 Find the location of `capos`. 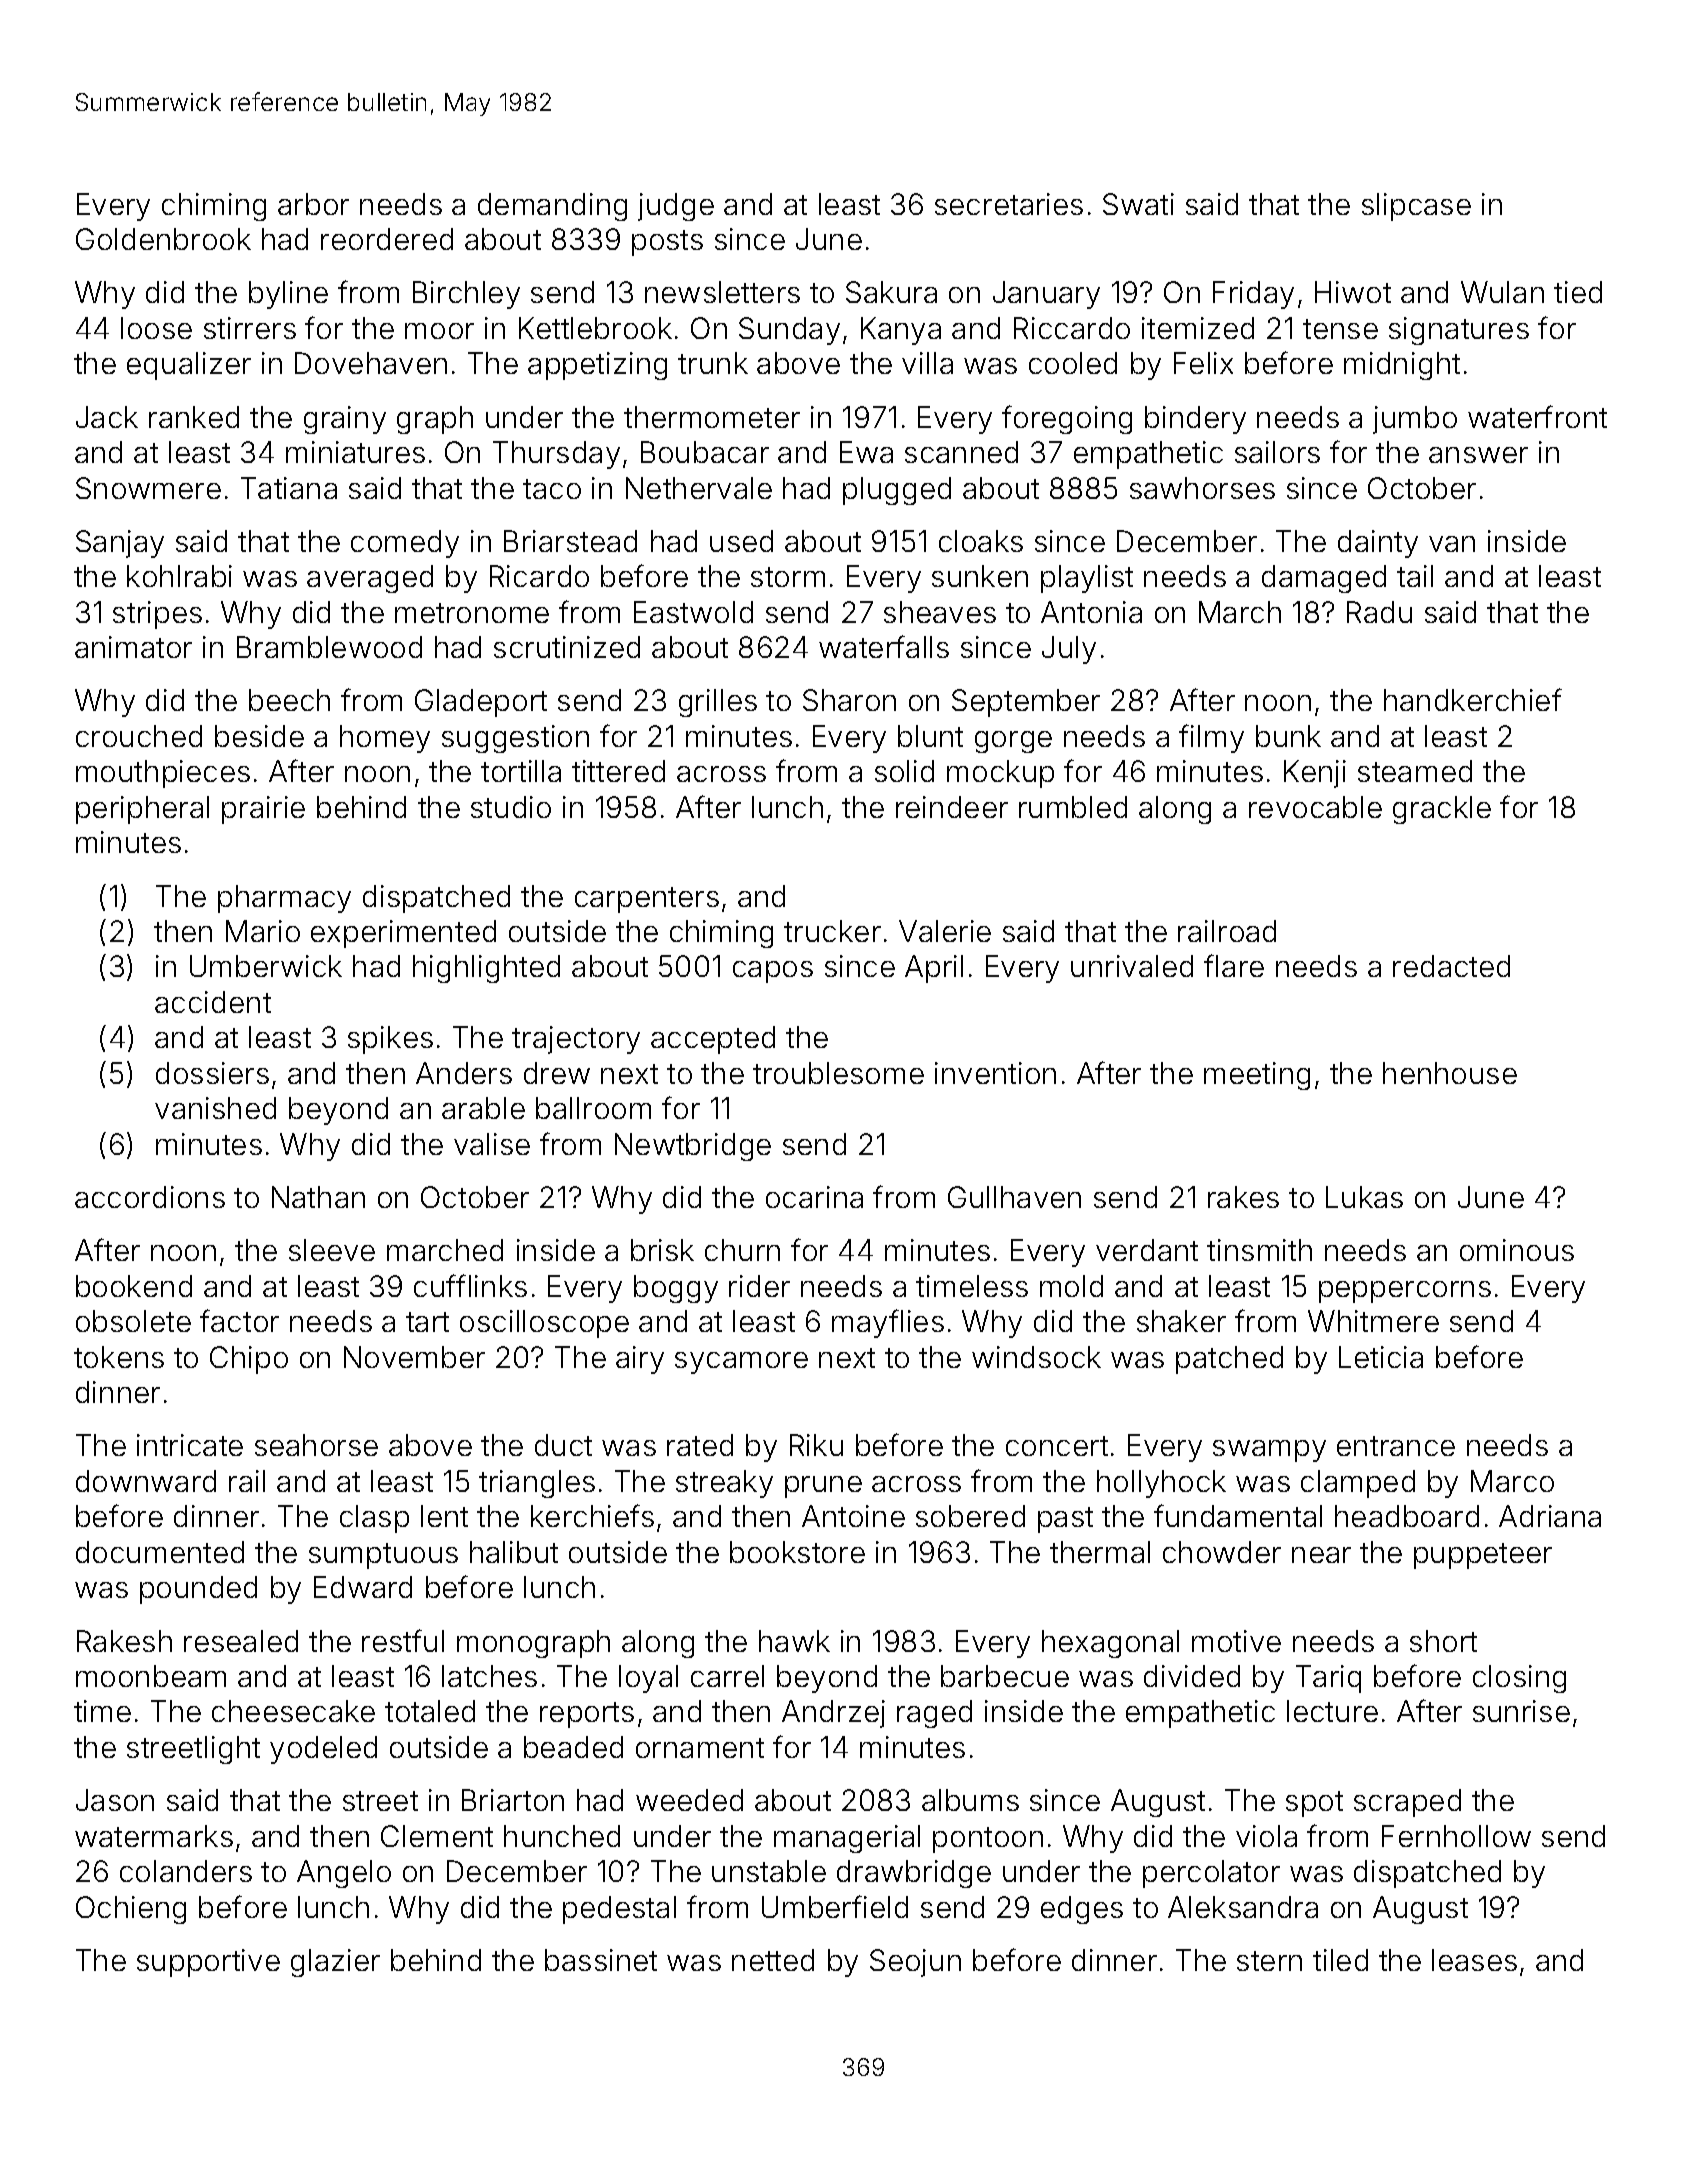

capos is located at coordinates (773, 972).
